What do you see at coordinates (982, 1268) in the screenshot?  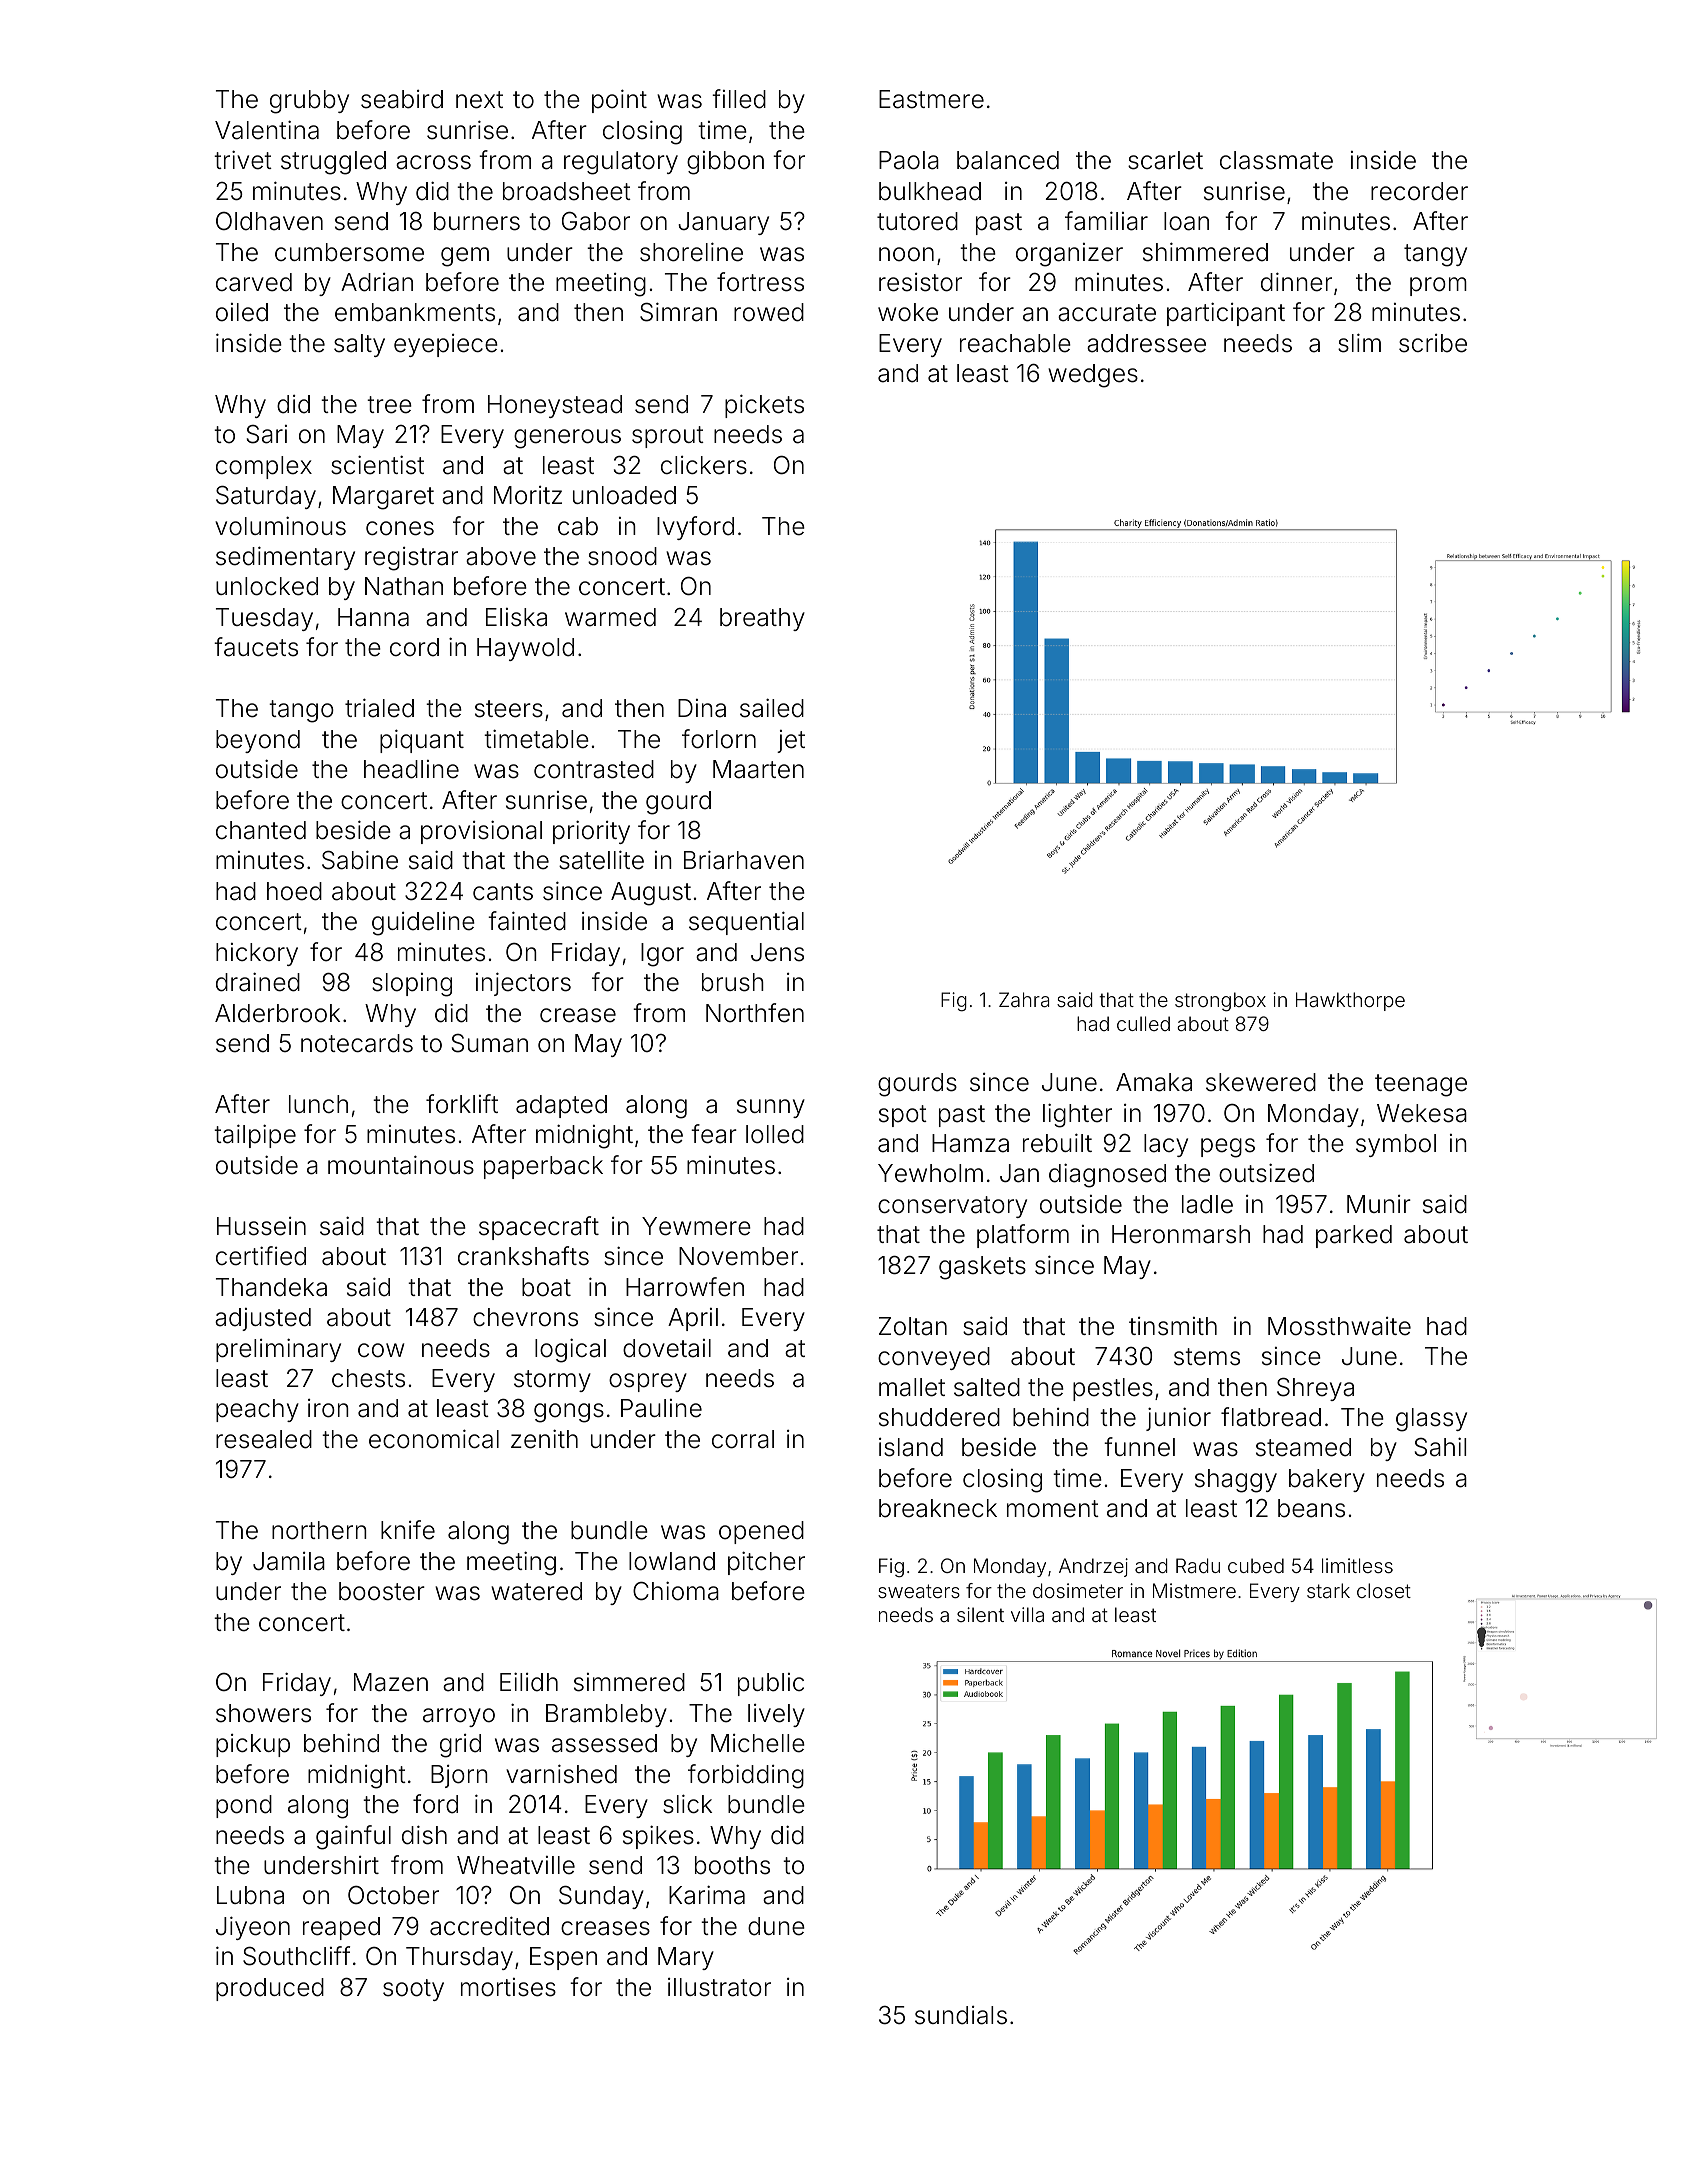 I see `gaskets` at bounding box center [982, 1268].
